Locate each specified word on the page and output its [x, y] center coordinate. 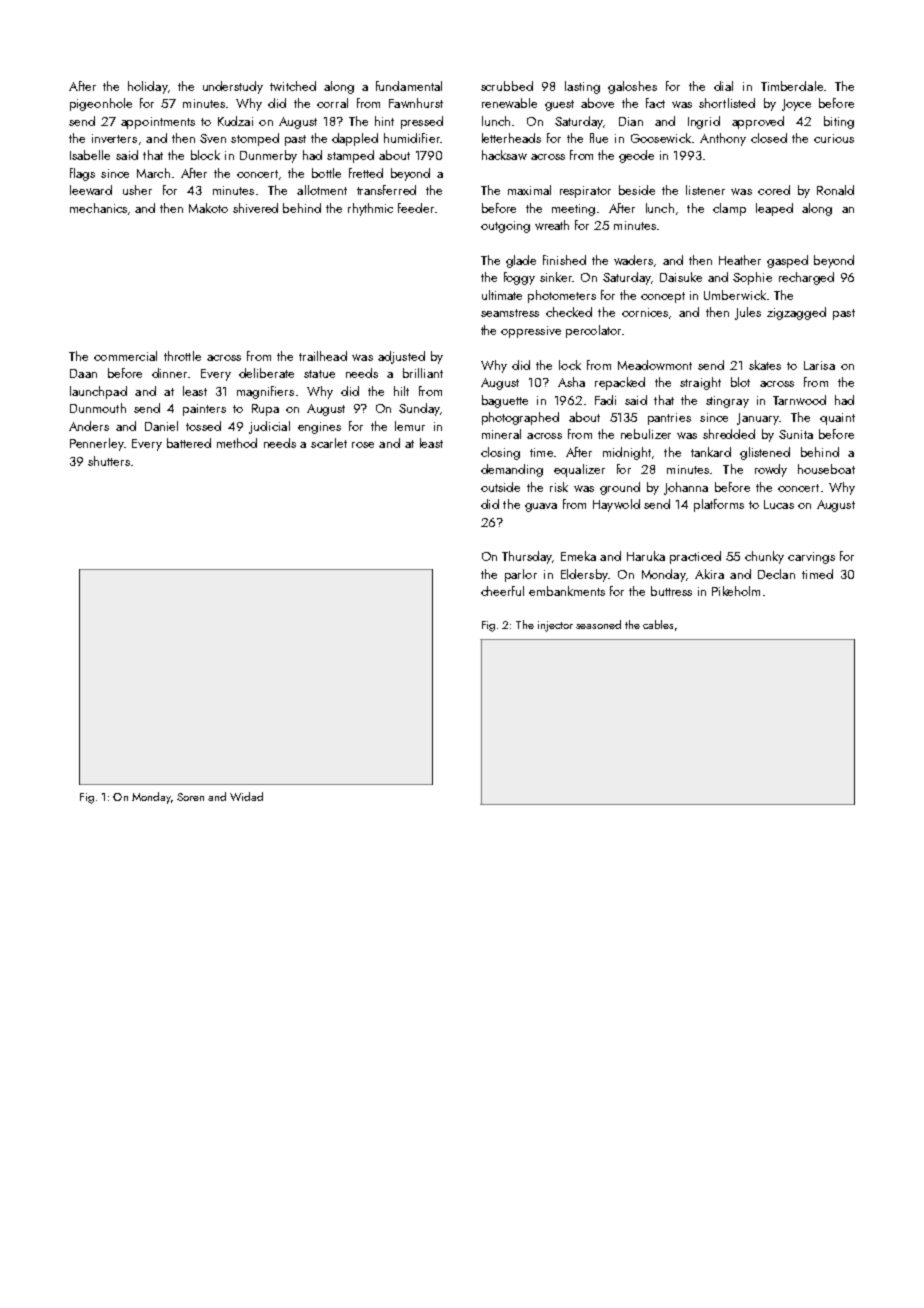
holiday [147, 87]
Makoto [208, 208]
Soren [190, 797]
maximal [529, 190]
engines [319, 428]
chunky [764, 557]
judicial [269, 427]
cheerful [502, 591]
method [237, 443]
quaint [837, 419]
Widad [246, 796]
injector [555, 626]
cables [658, 624]
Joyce [796, 105]
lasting [582, 87]
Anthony [723, 139]
